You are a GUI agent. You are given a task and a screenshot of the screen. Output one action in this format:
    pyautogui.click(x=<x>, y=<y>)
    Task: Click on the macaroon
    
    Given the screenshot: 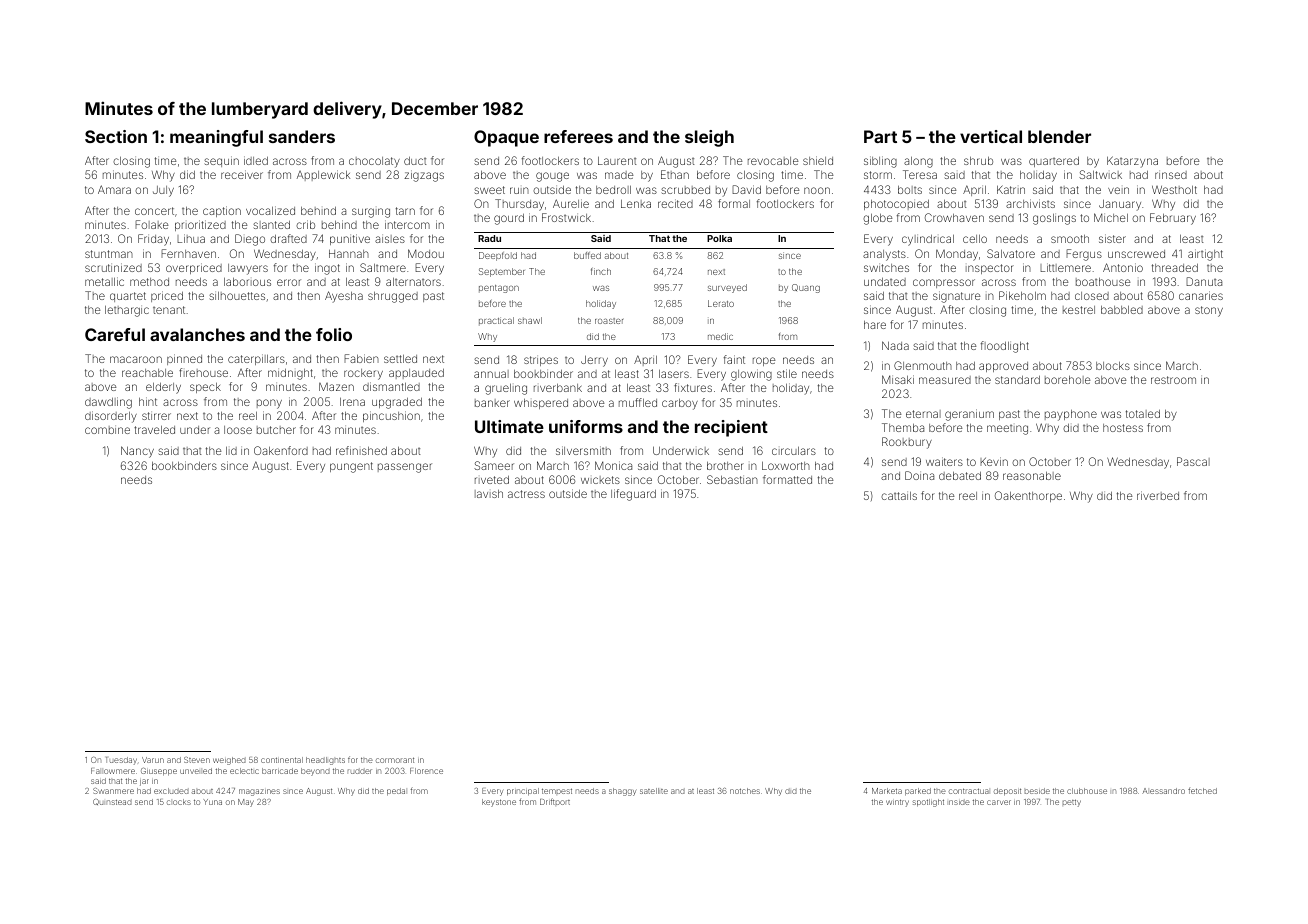 What is the action you would take?
    pyautogui.click(x=136, y=359)
